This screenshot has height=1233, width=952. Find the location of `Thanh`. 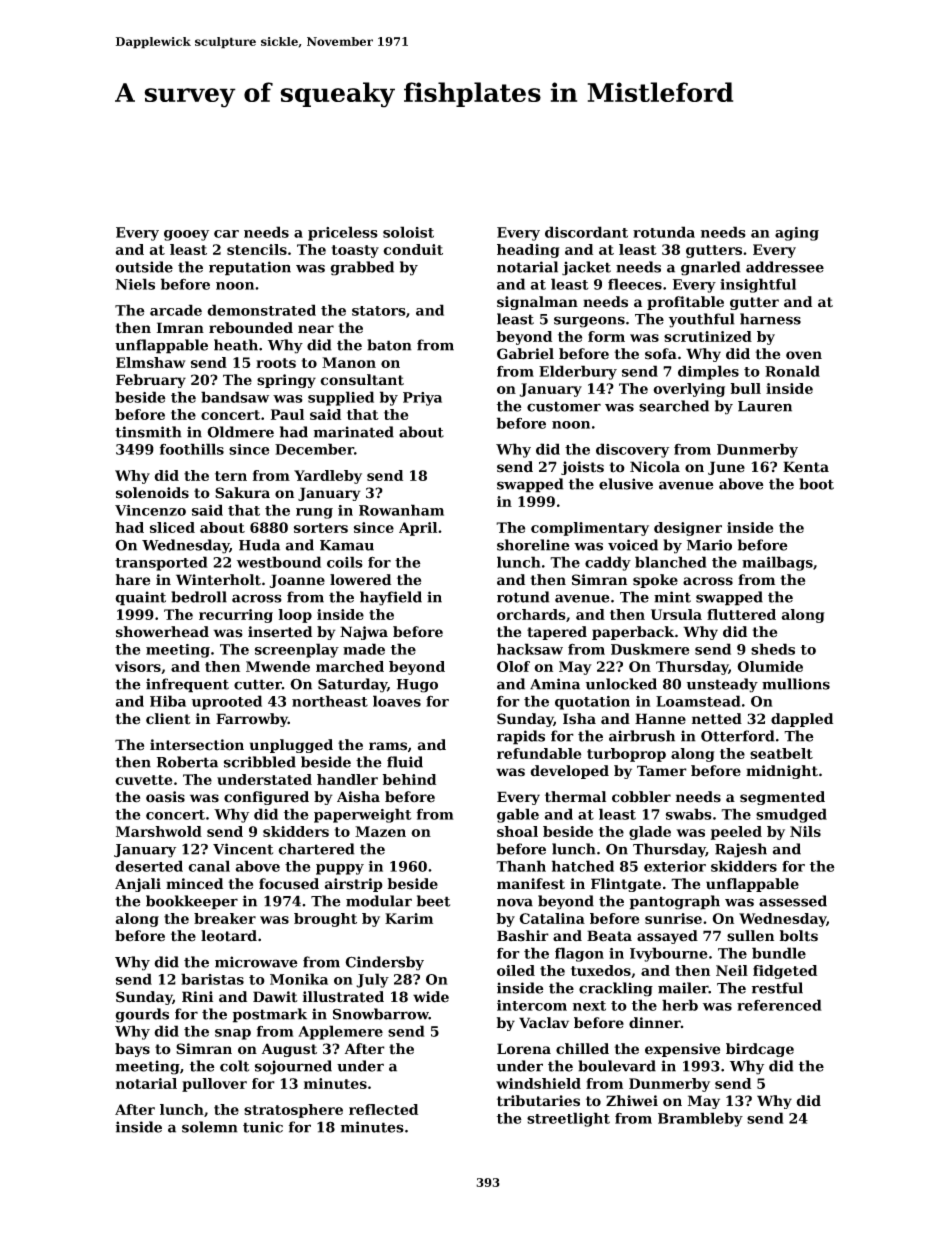

Thanh is located at coordinates (521, 866).
